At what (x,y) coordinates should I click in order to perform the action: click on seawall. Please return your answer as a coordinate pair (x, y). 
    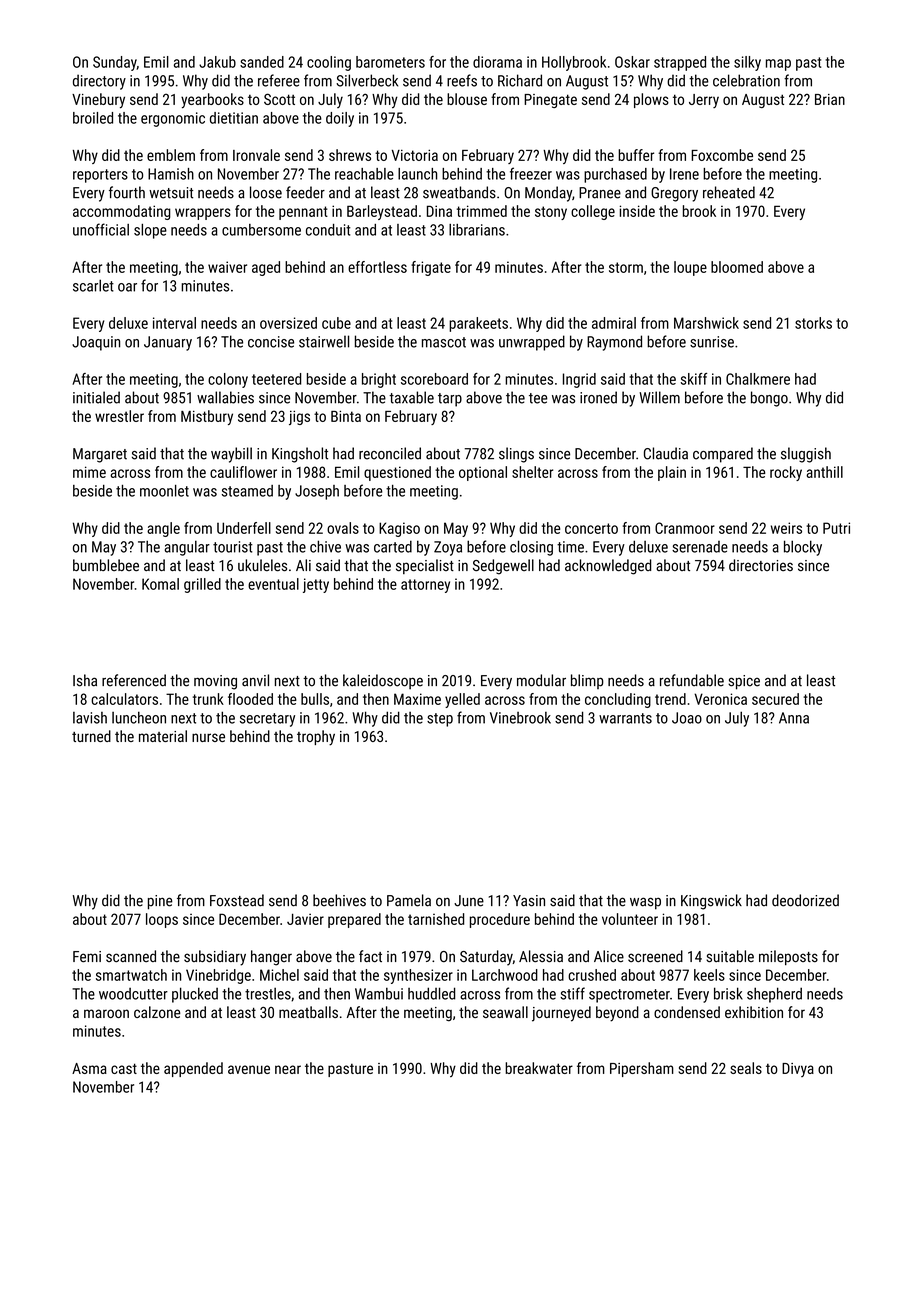
    Looking at the image, I should click on (505, 1012).
